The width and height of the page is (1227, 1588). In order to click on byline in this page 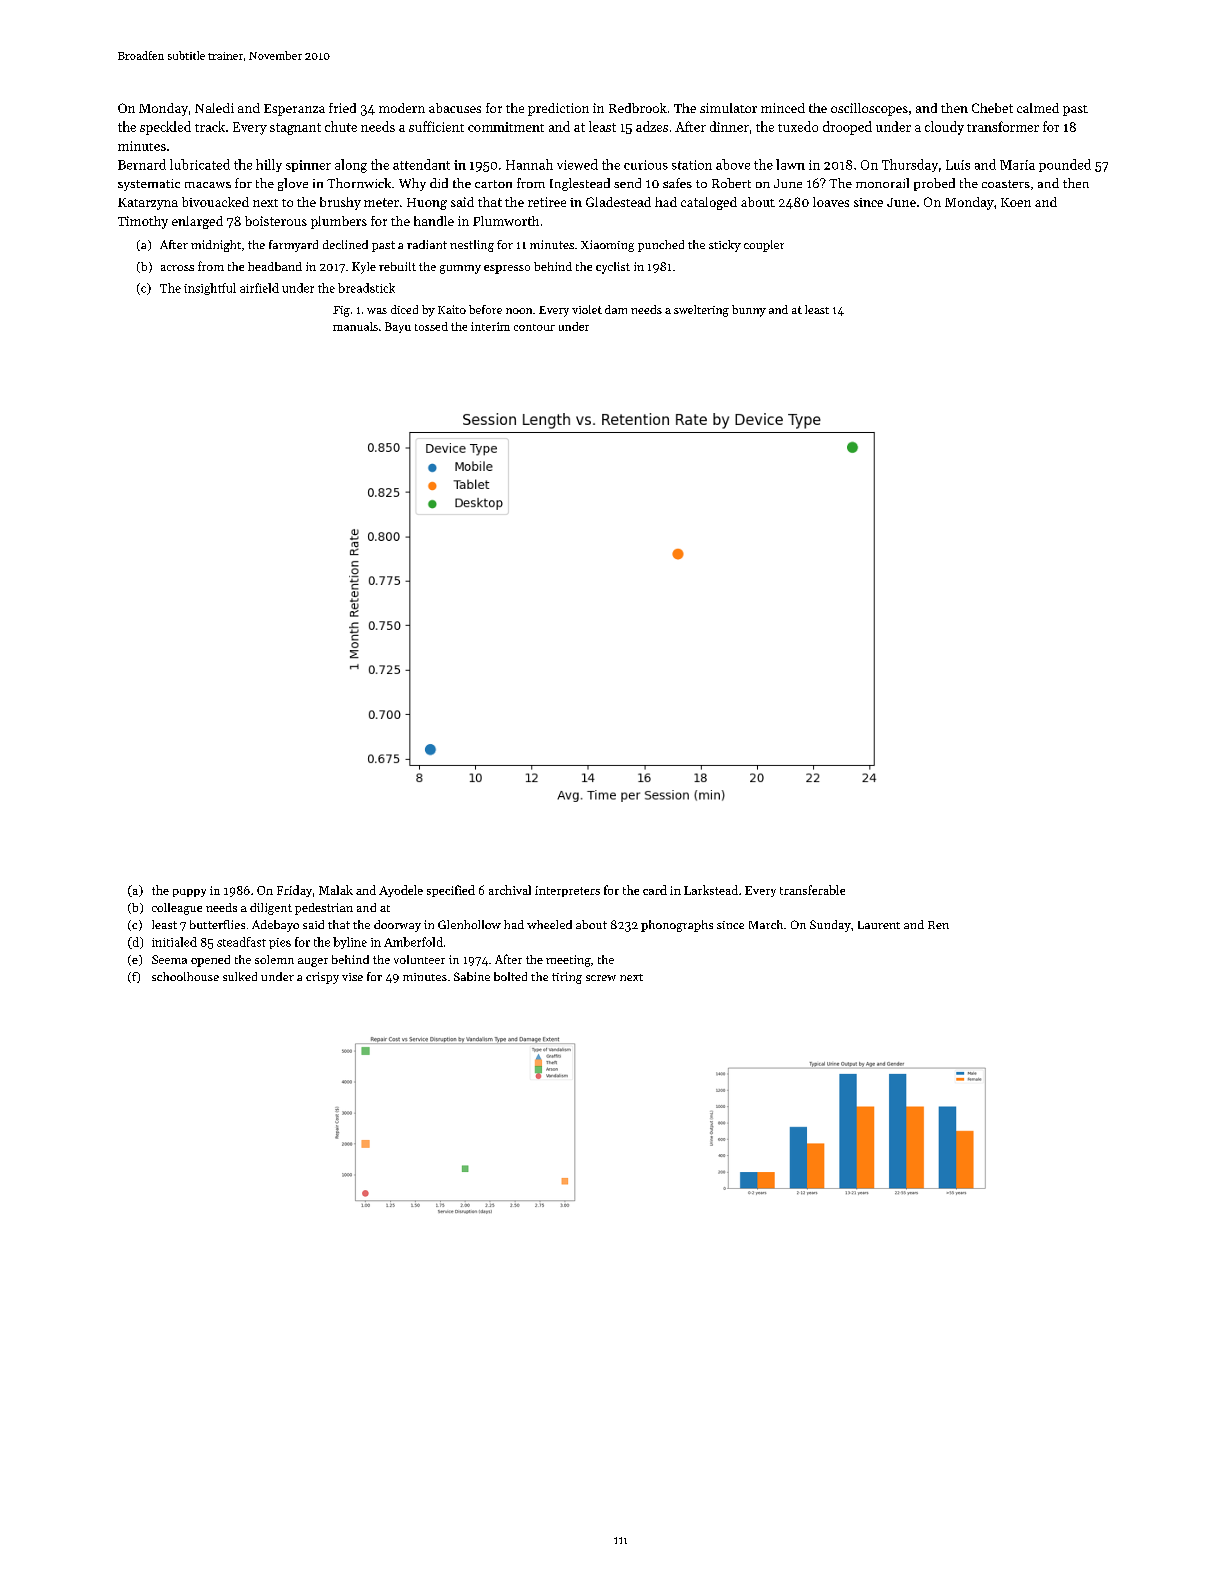, I will do `click(350, 943)`.
